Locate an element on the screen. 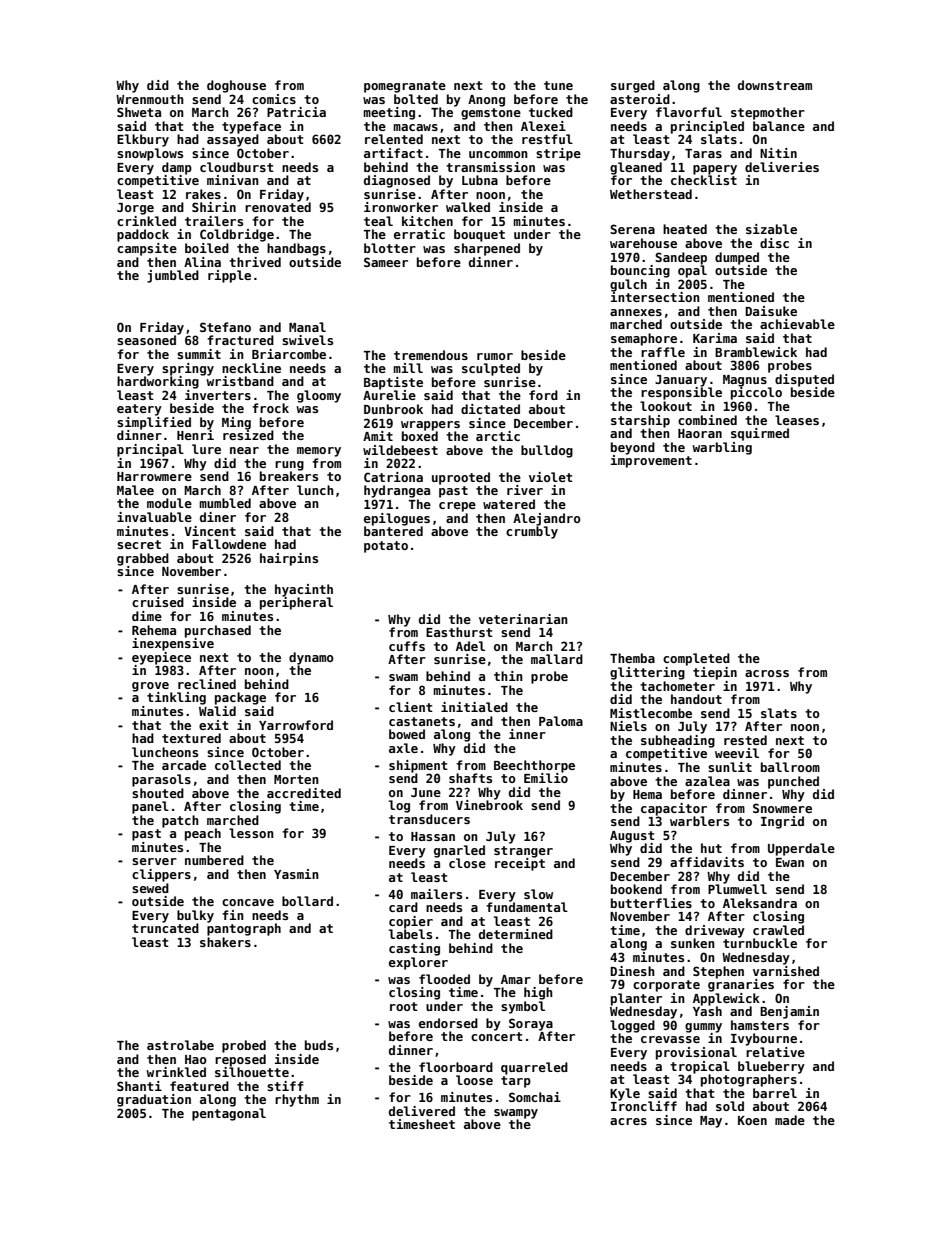  artifact is located at coordinates (393, 153).
